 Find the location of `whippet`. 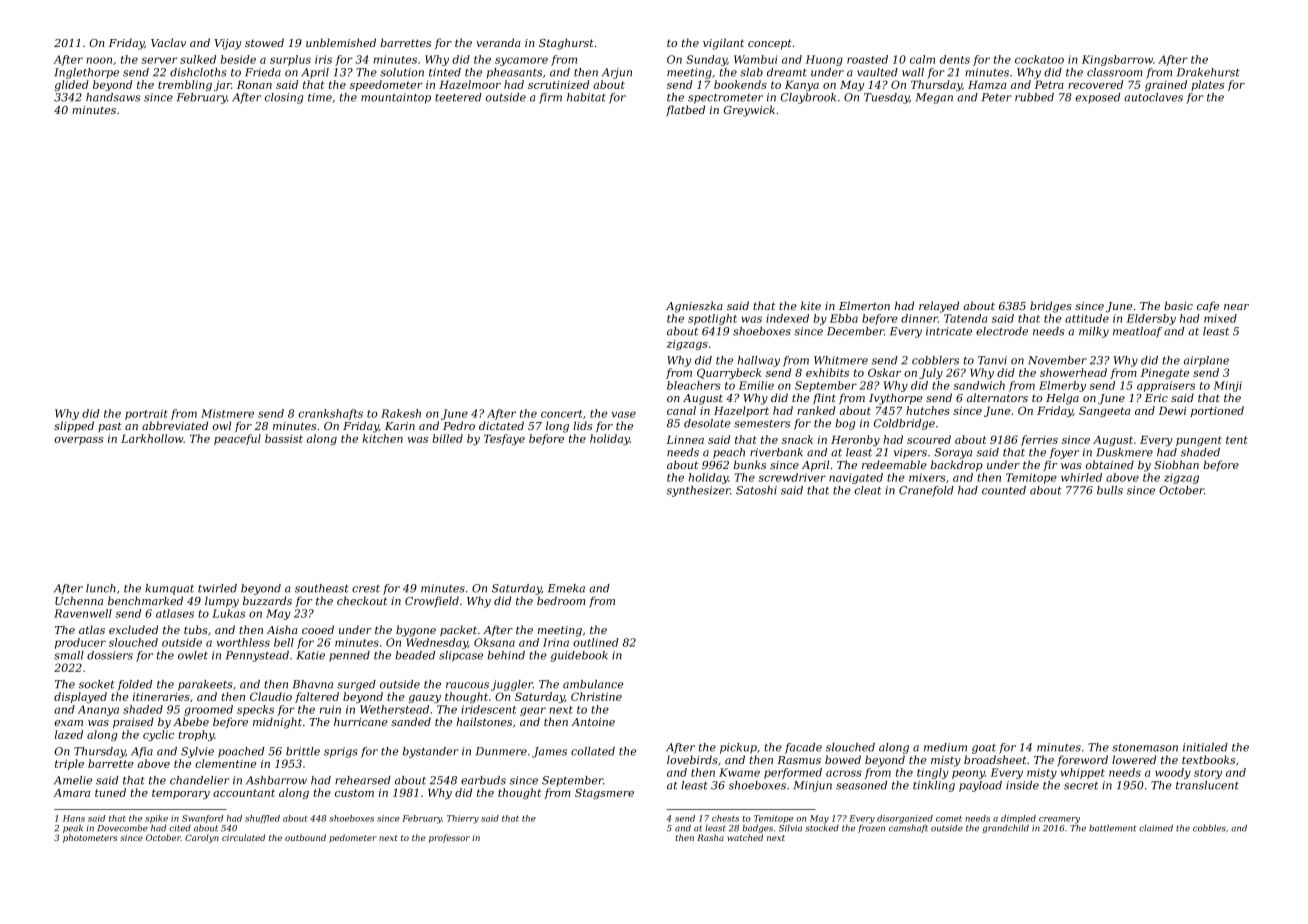

whippet is located at coordinates (1083, 773).
